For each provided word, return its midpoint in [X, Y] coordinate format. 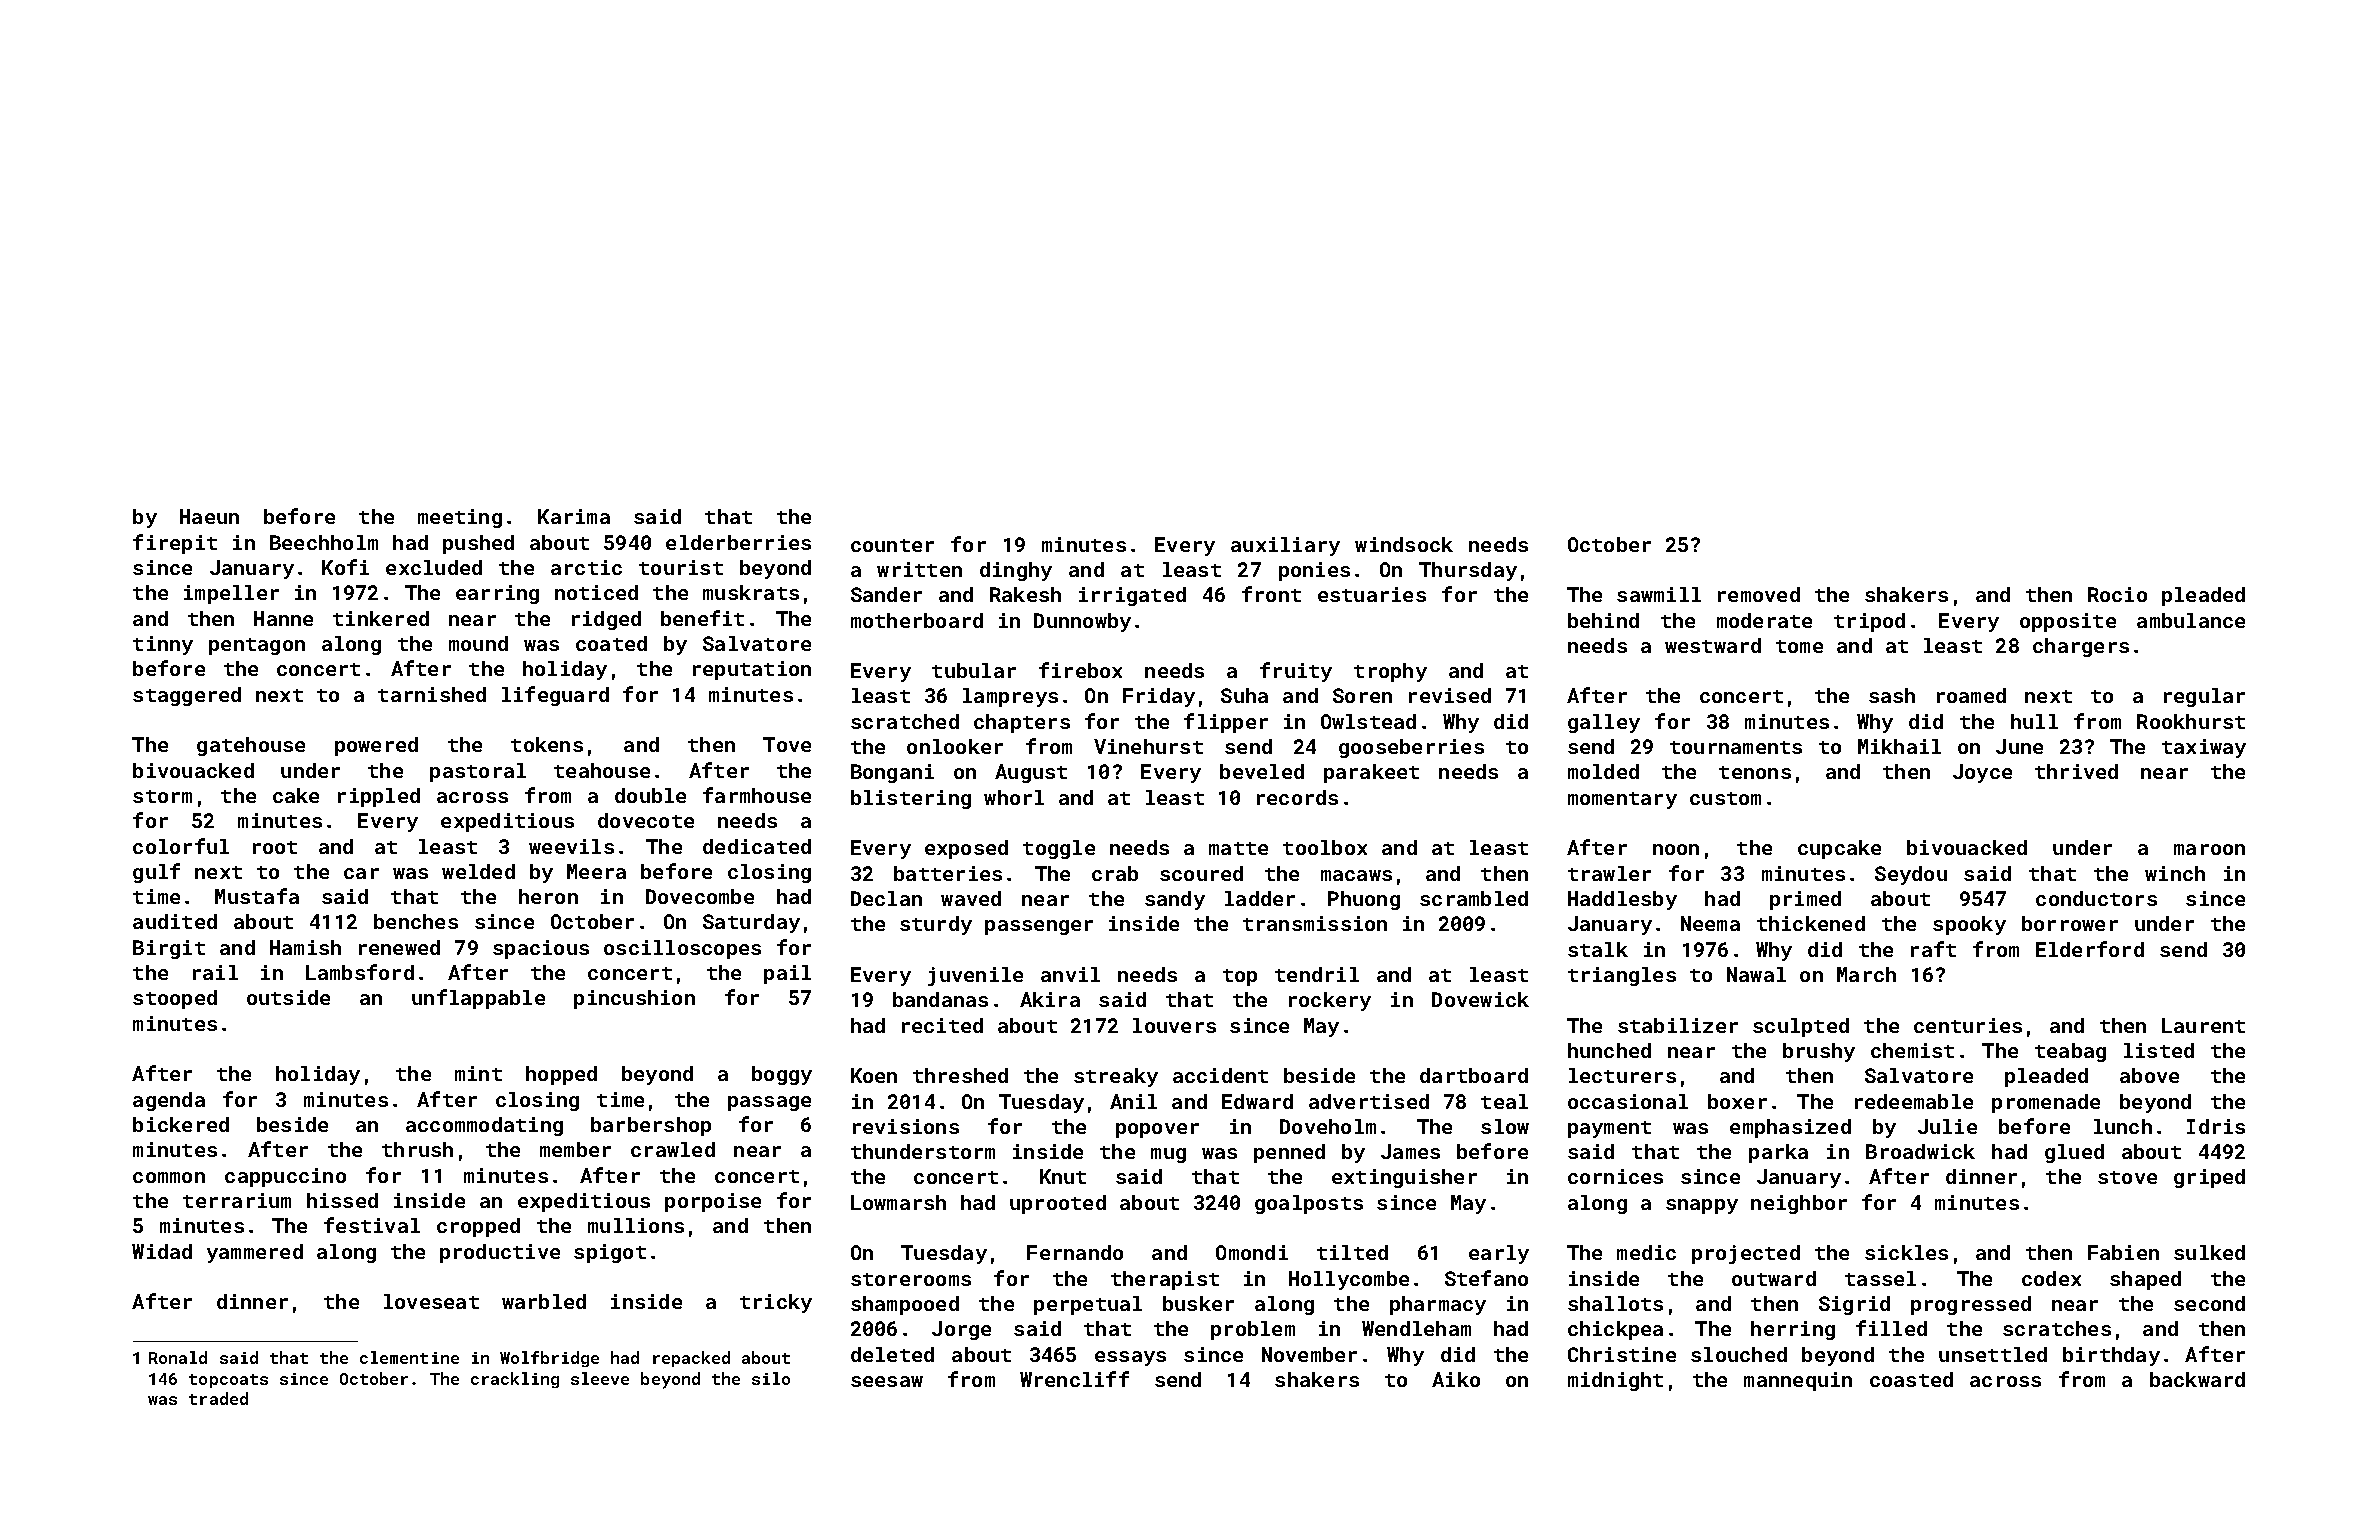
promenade [2046, 1103]
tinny [163, 645]
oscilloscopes [682, 949]
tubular [974, 670]
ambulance [2191, 620]
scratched [905, 721]
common [169, 1177]
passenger [1039, 927]
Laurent [2203, 1025]
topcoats [228, 1381]
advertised [1369, 1101]
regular [2204, 697]
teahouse [602, 770]
